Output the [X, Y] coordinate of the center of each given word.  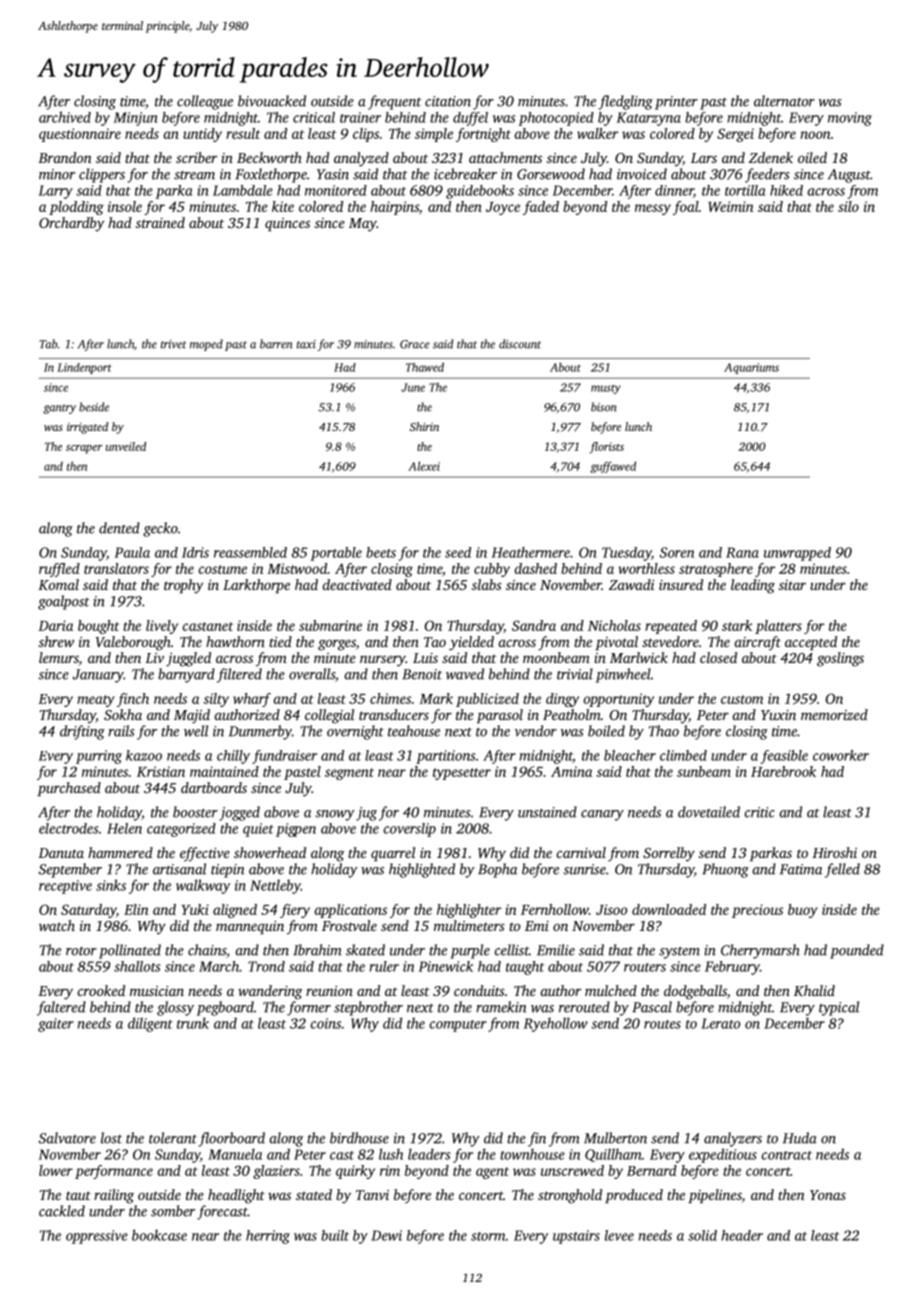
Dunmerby [260, 732]
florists [606, 448]
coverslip [410, 830]
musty [606, 389]
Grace [414, 344]
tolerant [173, 1138]
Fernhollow [555, 909]
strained [160, 222]
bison [603, 407]
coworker [841, 755]
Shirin [424, 426]
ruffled [59, 570]
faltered [61, 1008]
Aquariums [751, 368]
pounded [857, 951]
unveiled [126, 446]
